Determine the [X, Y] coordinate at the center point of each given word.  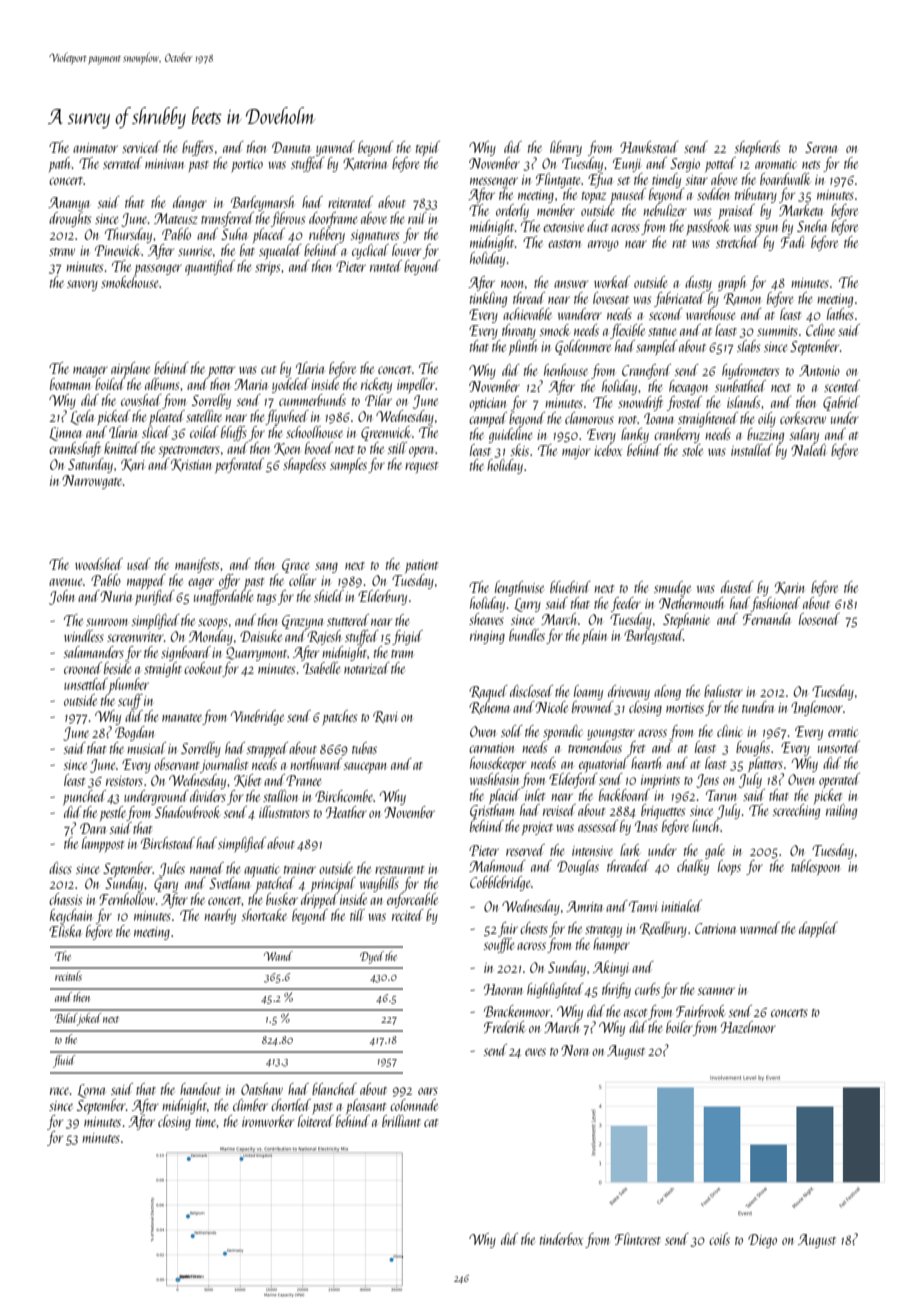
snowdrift [640, 403]
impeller [416, 385]
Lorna [91, 1091]
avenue [65, 582]
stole [692, 450]
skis [519, 450]
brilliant [401, 1121]
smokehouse [129, 282]
